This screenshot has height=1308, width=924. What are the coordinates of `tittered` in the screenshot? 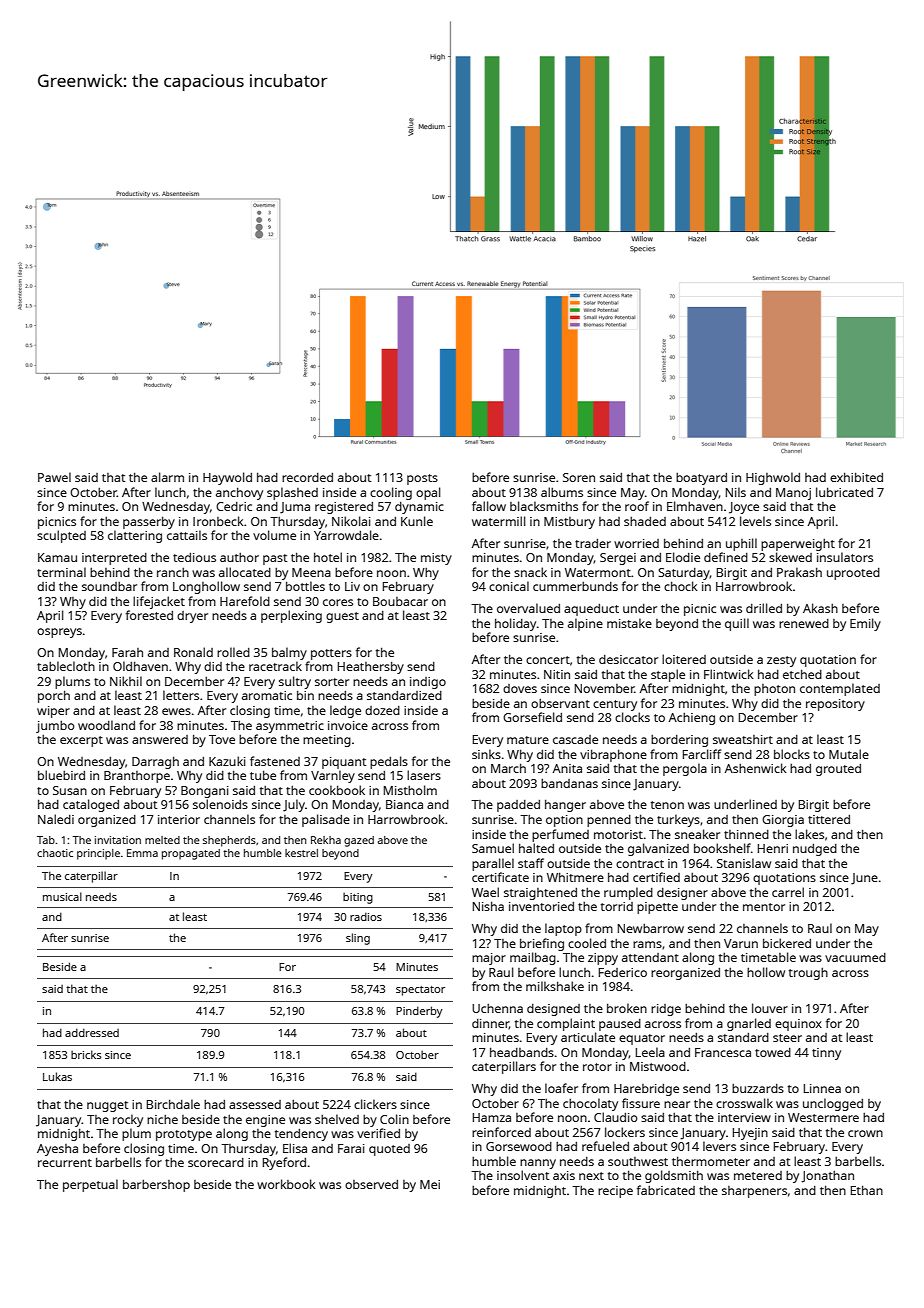 It's located at (829, 819).
